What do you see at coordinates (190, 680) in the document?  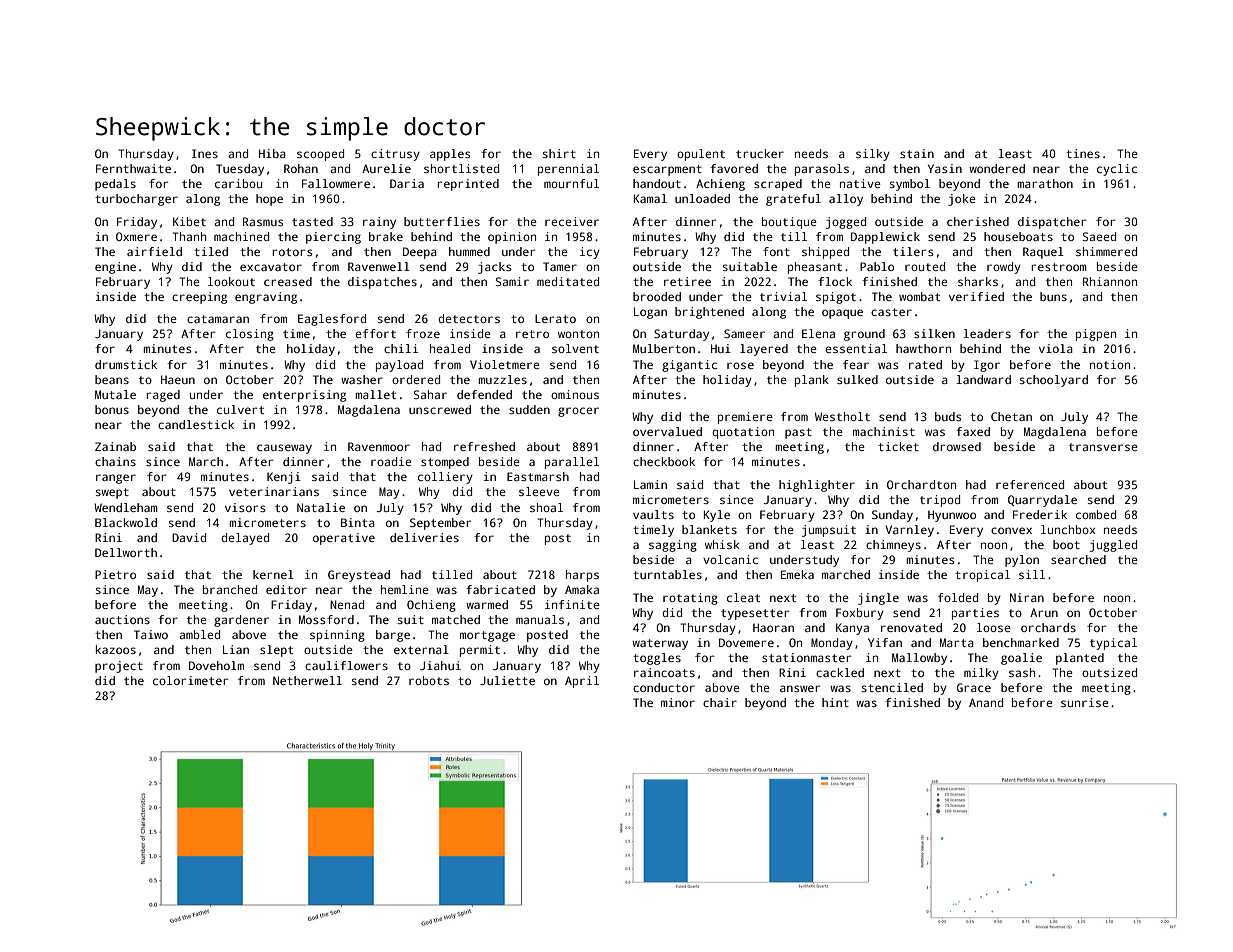 I see `colorimeter` at bounding box center [190, 680].
